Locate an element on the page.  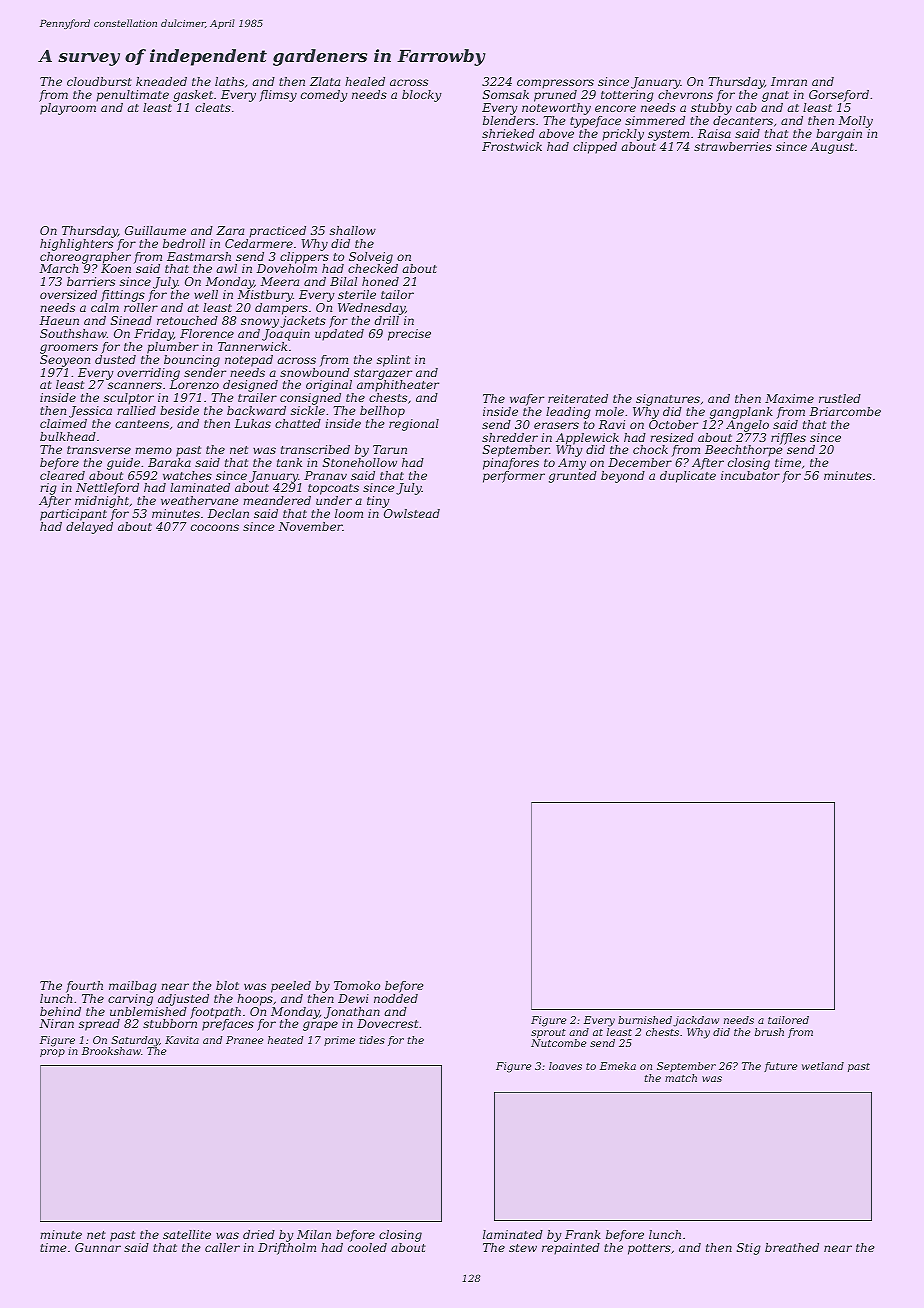
Solveig is located at coordinates (371, 258).
